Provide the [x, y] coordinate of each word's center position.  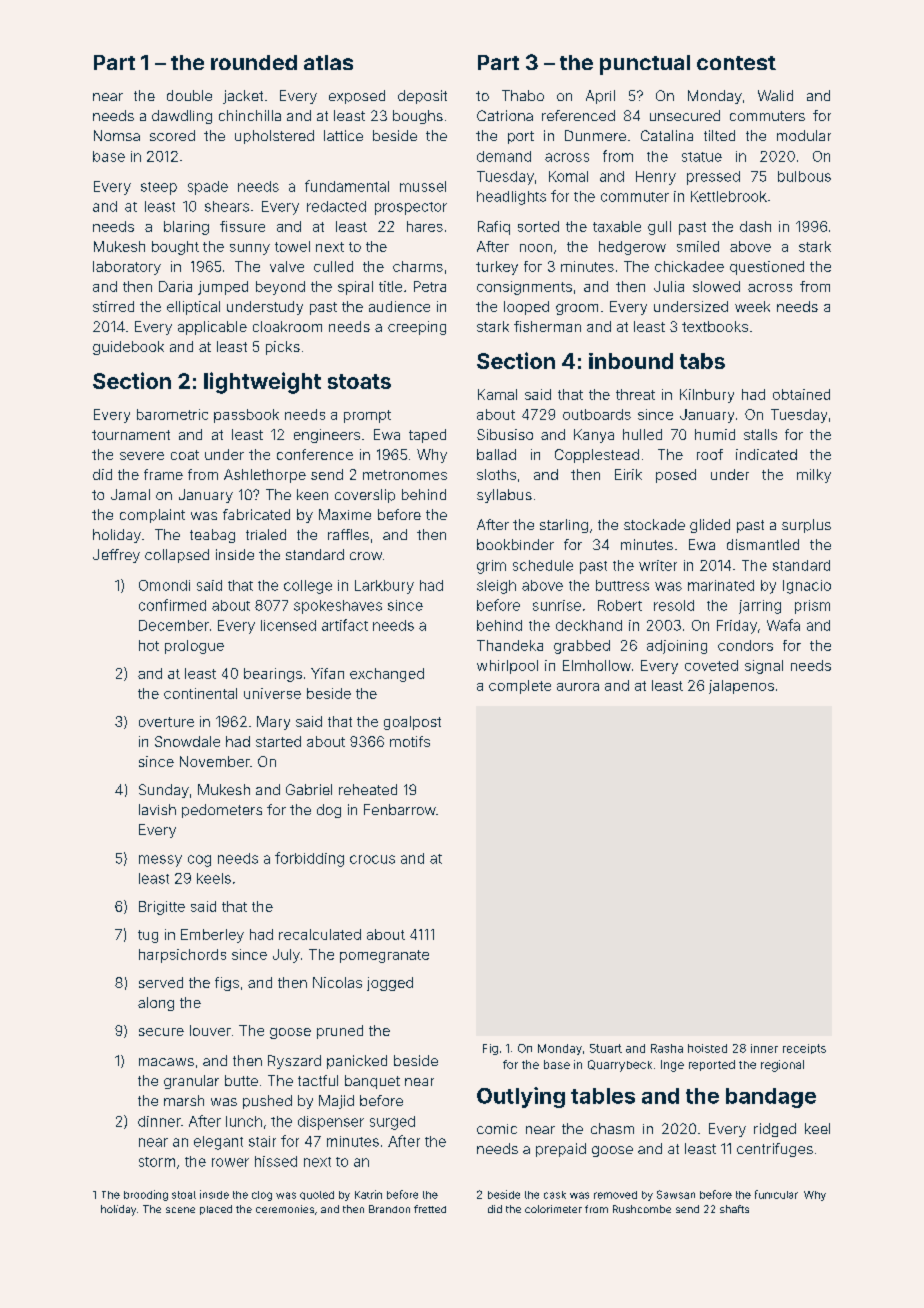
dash [755, 226]
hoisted [707, 1048]
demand [504, 156]
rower [230, 1162]
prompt [367, 416]
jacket [243, 97]
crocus [372, 859]
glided [710, 526]
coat [185, 455]
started [278, 741]
